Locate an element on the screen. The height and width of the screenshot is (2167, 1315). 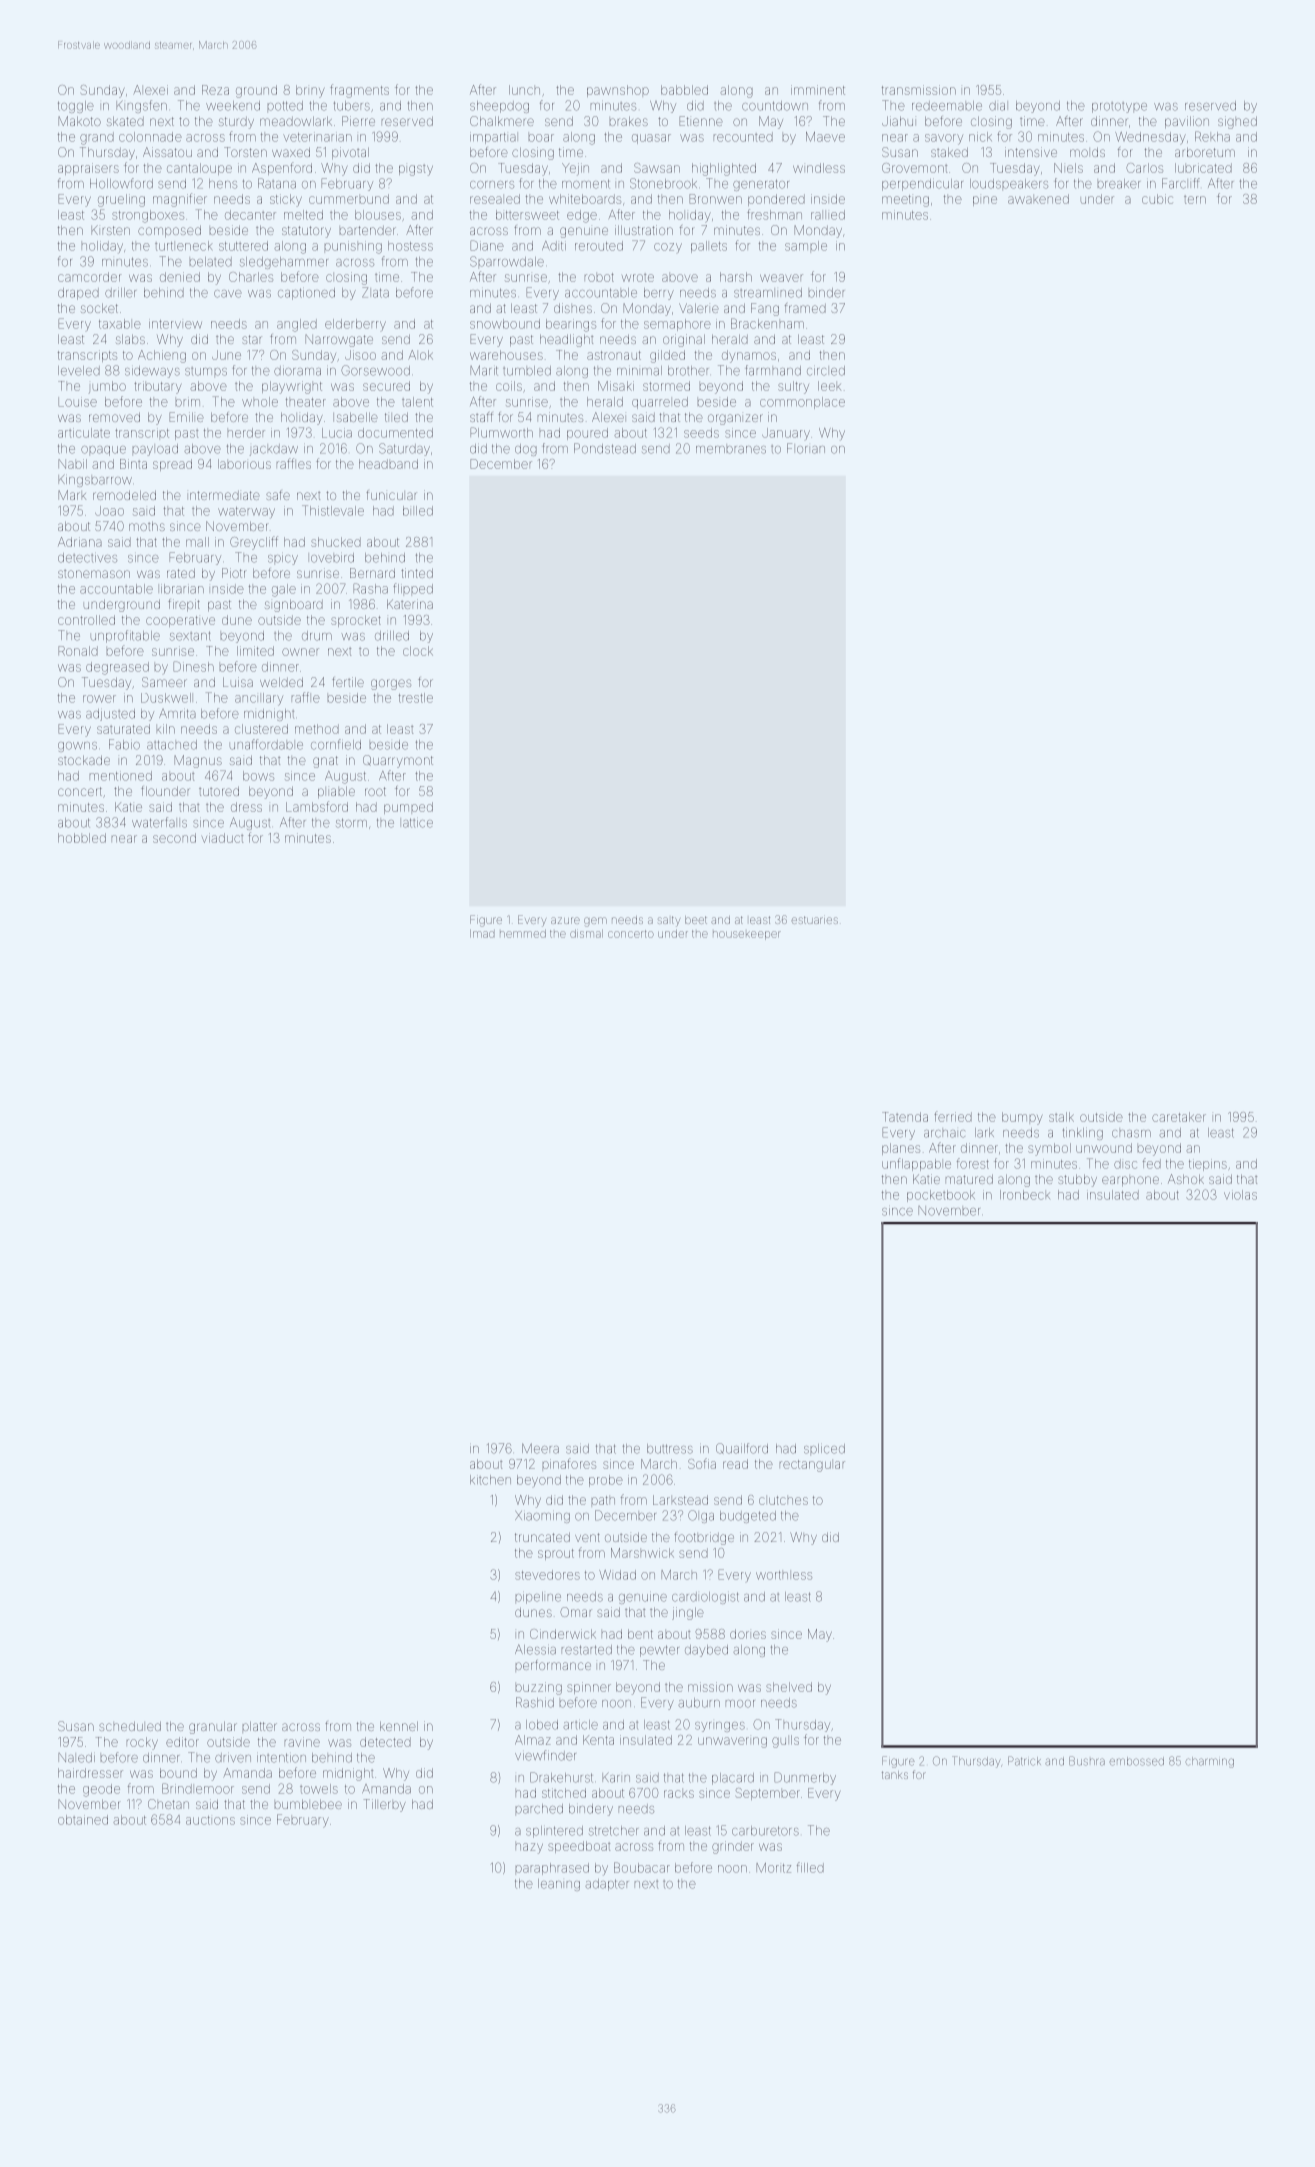
pine is located at coordinates (985, 201).
